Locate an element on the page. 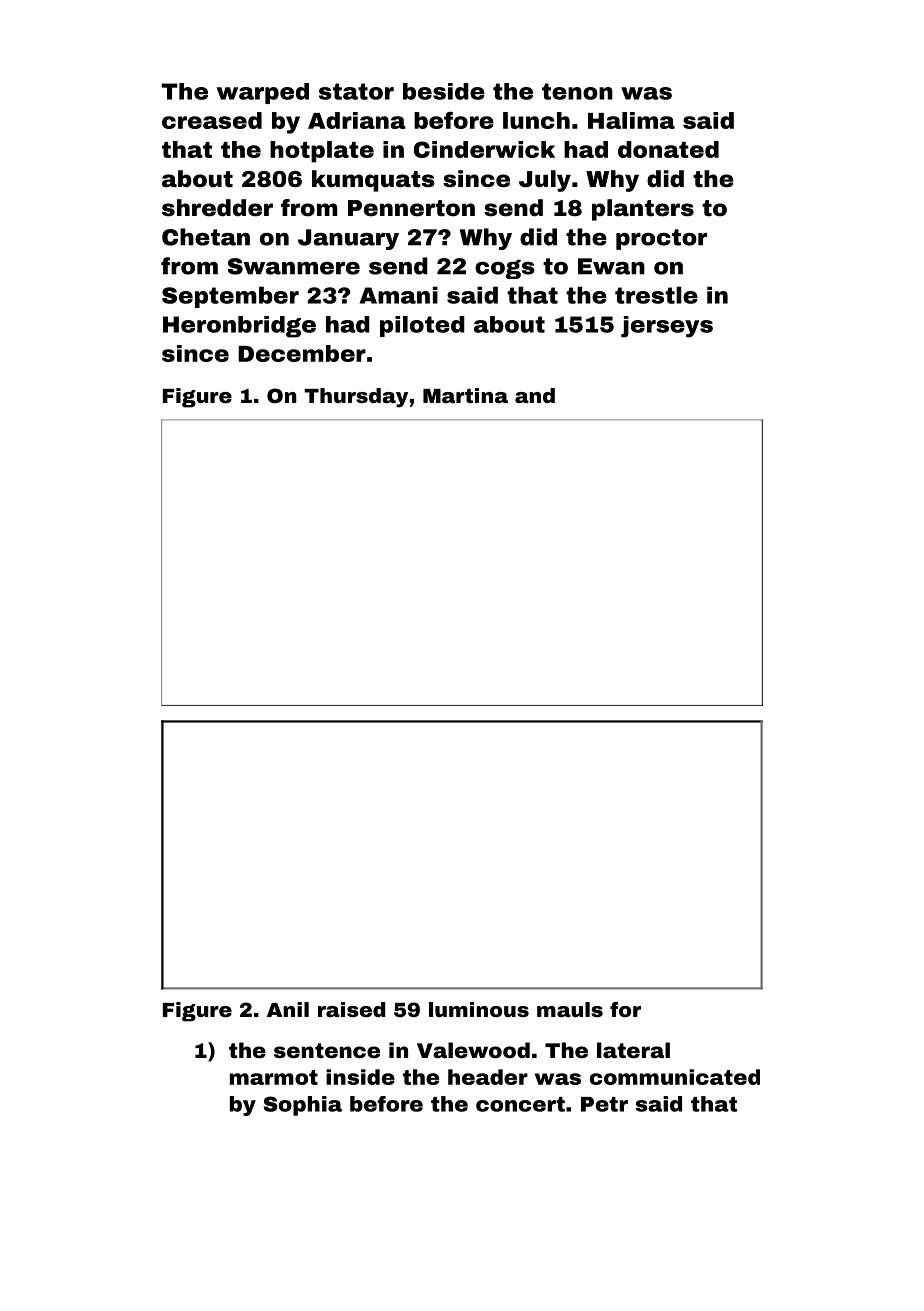  Martina is located at coordinates (465, 395).
